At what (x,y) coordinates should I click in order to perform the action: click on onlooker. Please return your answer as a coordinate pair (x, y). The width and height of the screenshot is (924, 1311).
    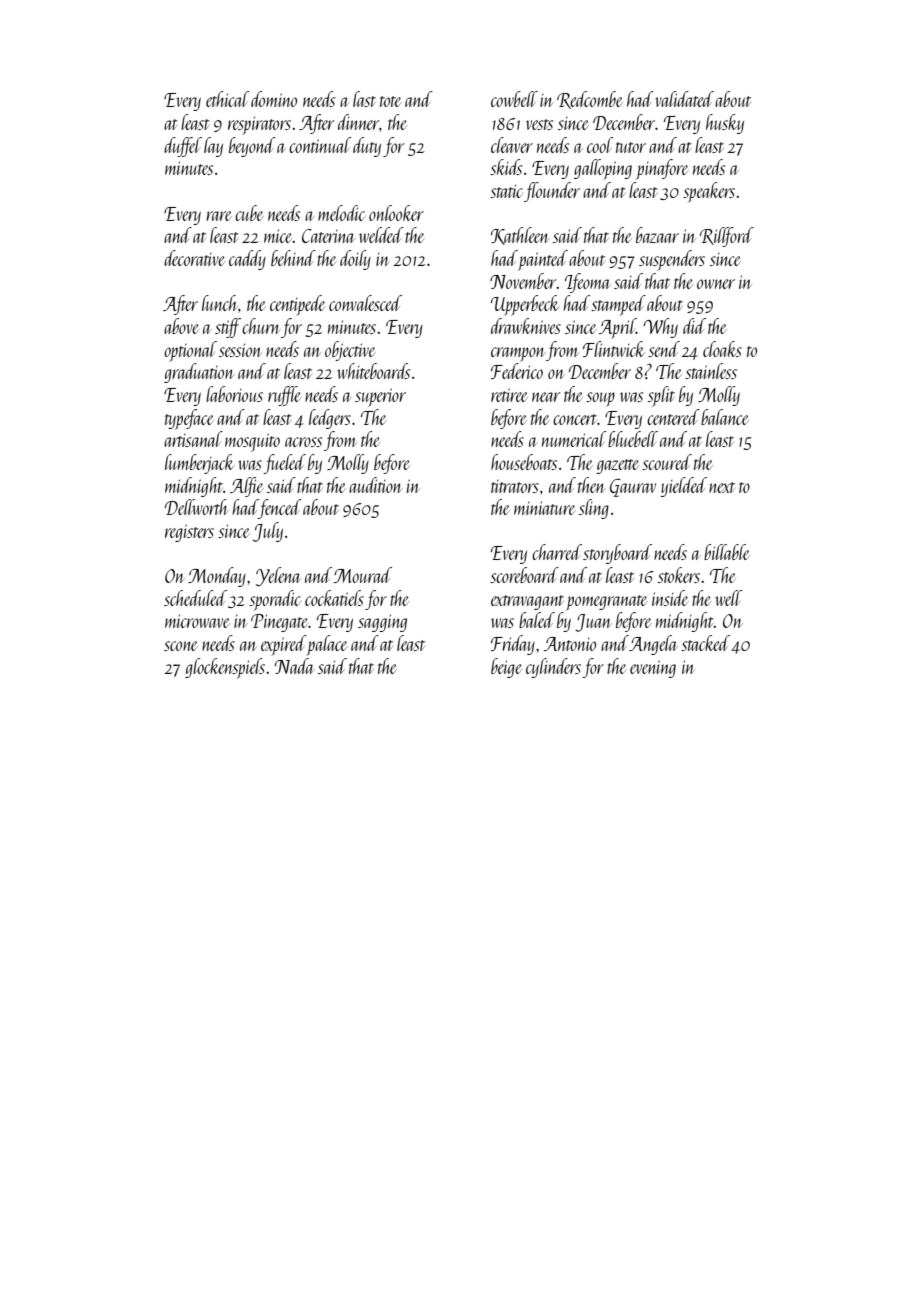
    Looking at the image, I should click on (396, 213).
